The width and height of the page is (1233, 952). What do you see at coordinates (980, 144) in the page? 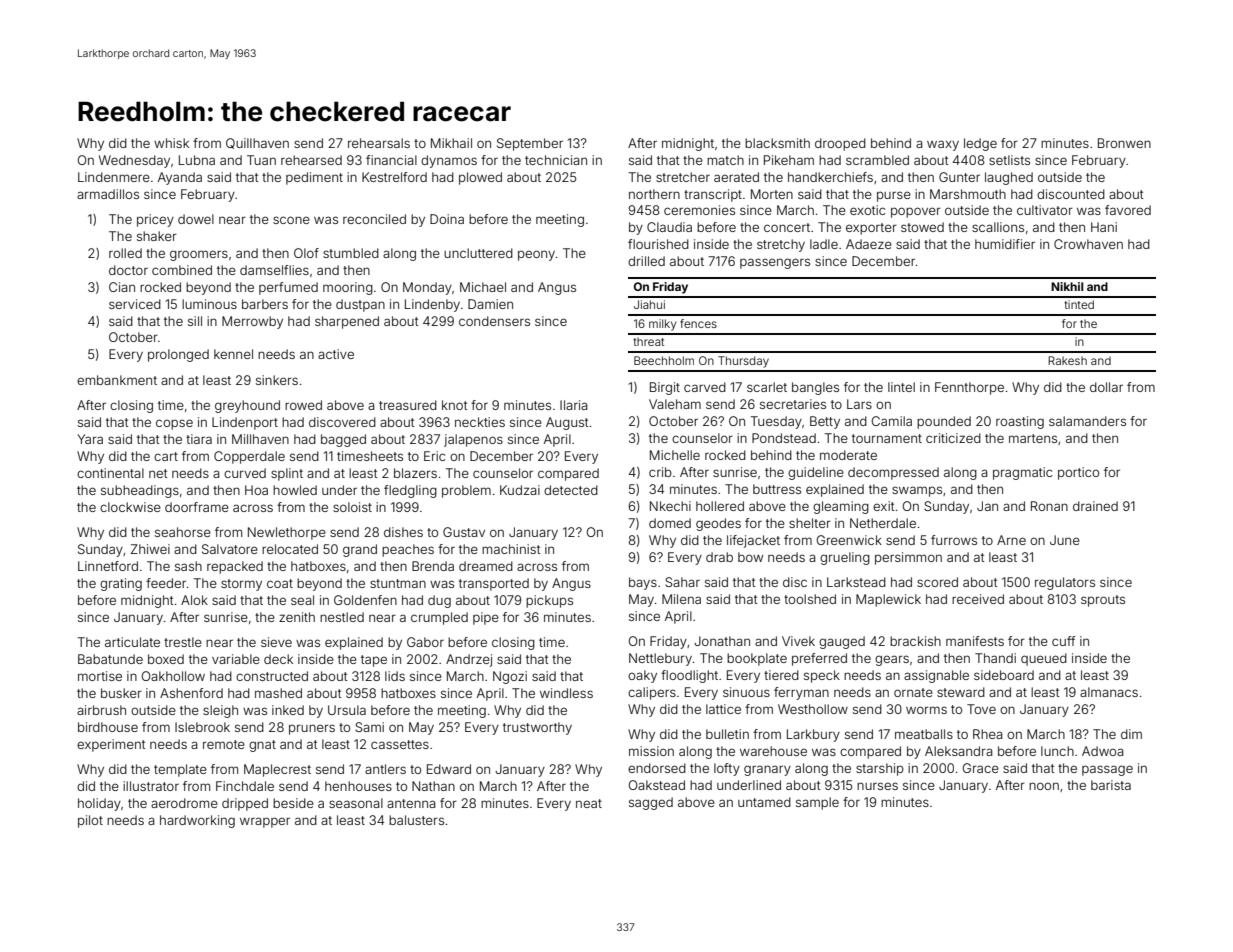
I see `ledge` at bounding box center [980, 144].
